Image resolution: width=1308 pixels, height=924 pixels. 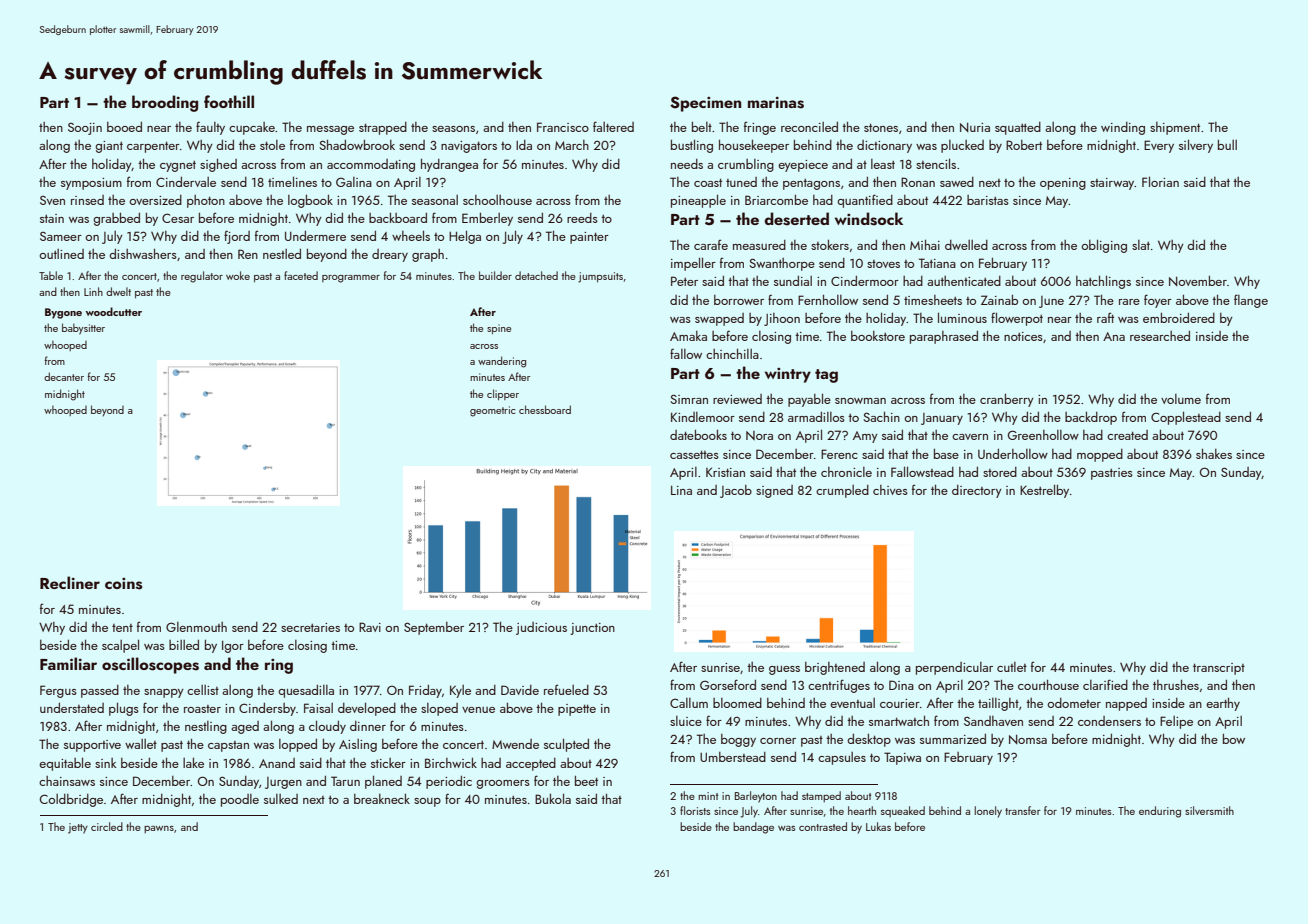 What do you see at coordinates (165, 103) in the document?
I see `brooding` at bounding box center [165, 103].
